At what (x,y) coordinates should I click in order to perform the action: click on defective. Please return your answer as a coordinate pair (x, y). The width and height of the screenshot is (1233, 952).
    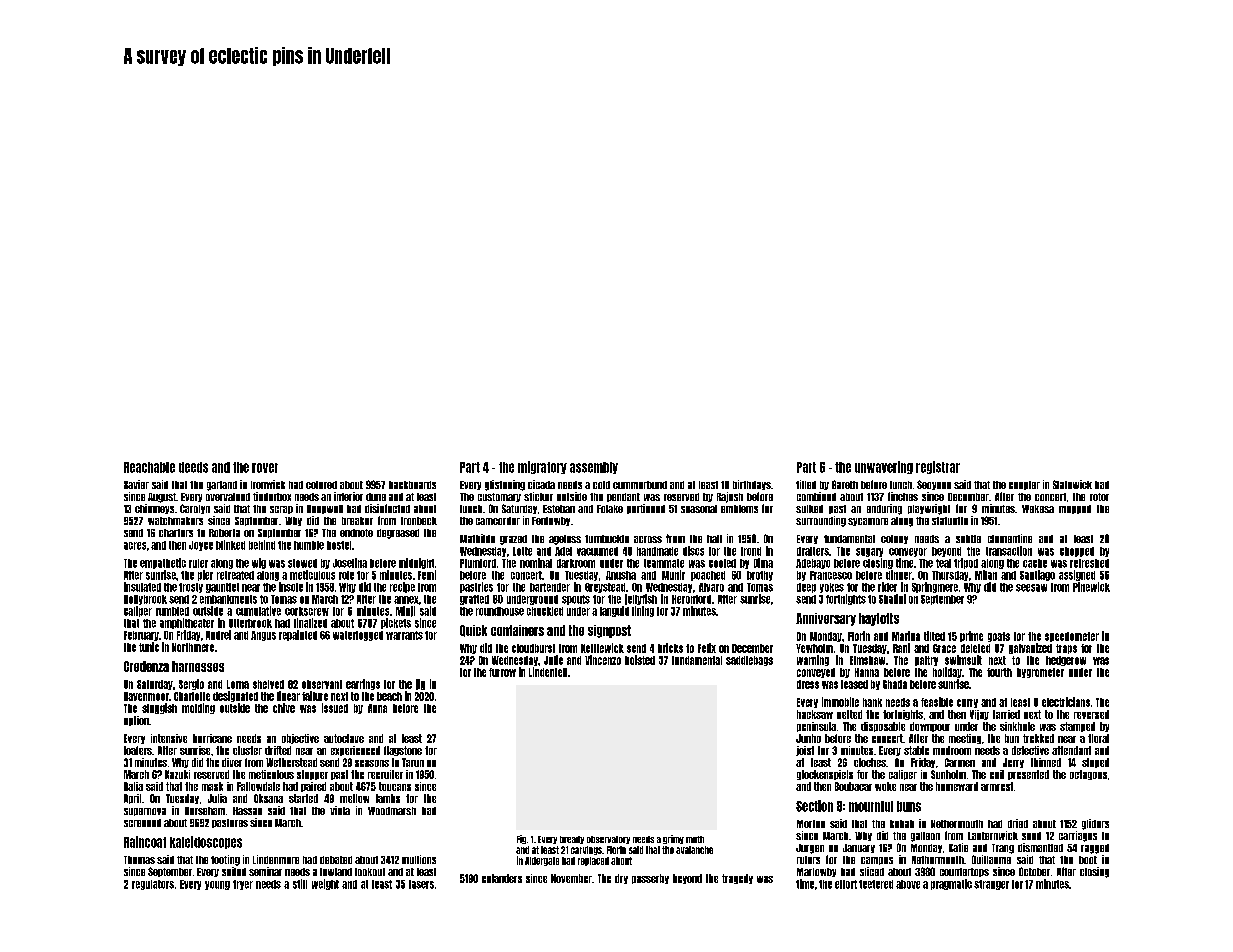
    Looking at the image, I should click on (1030, 750).
